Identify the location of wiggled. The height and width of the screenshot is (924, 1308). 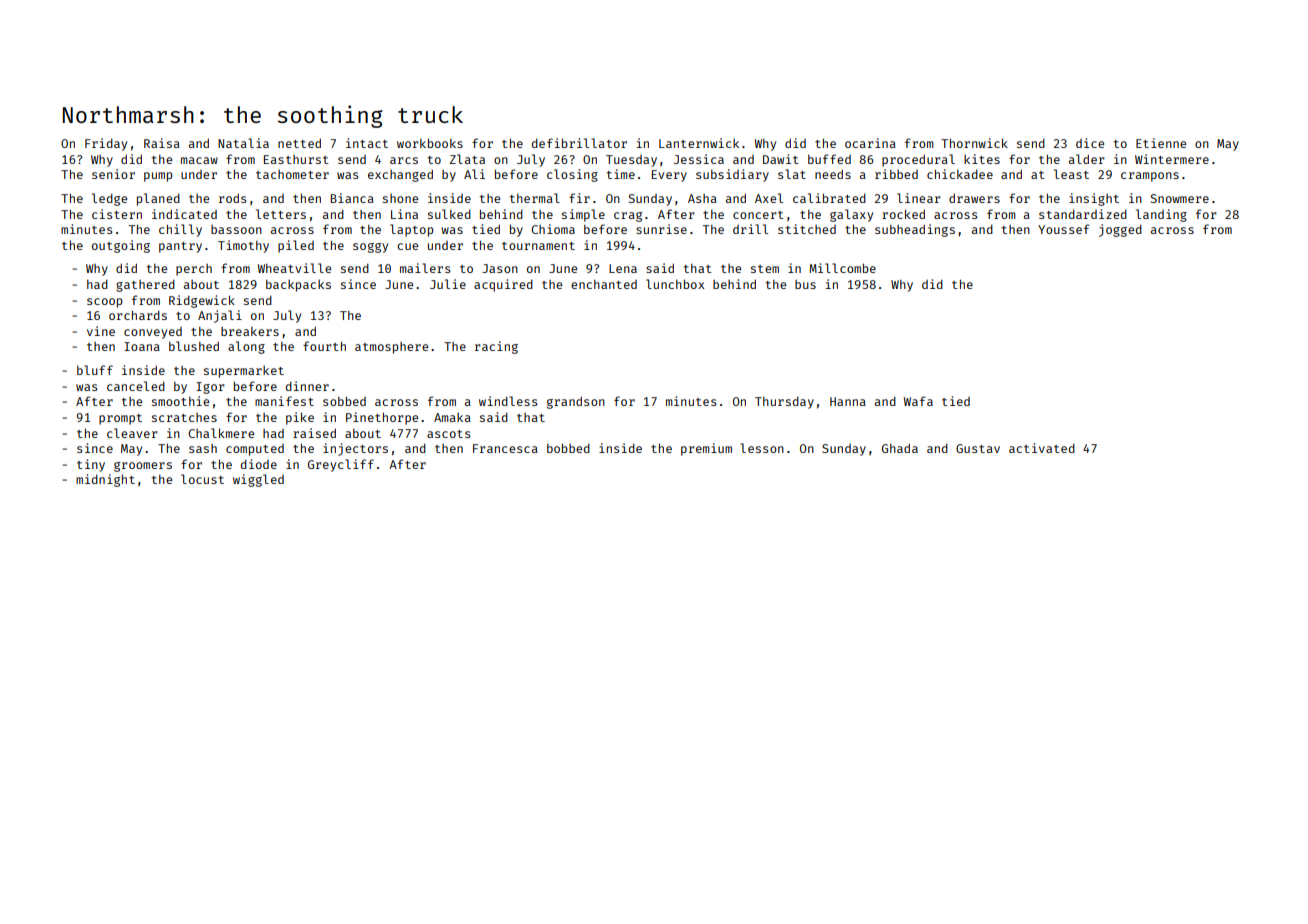
(258, 480).
